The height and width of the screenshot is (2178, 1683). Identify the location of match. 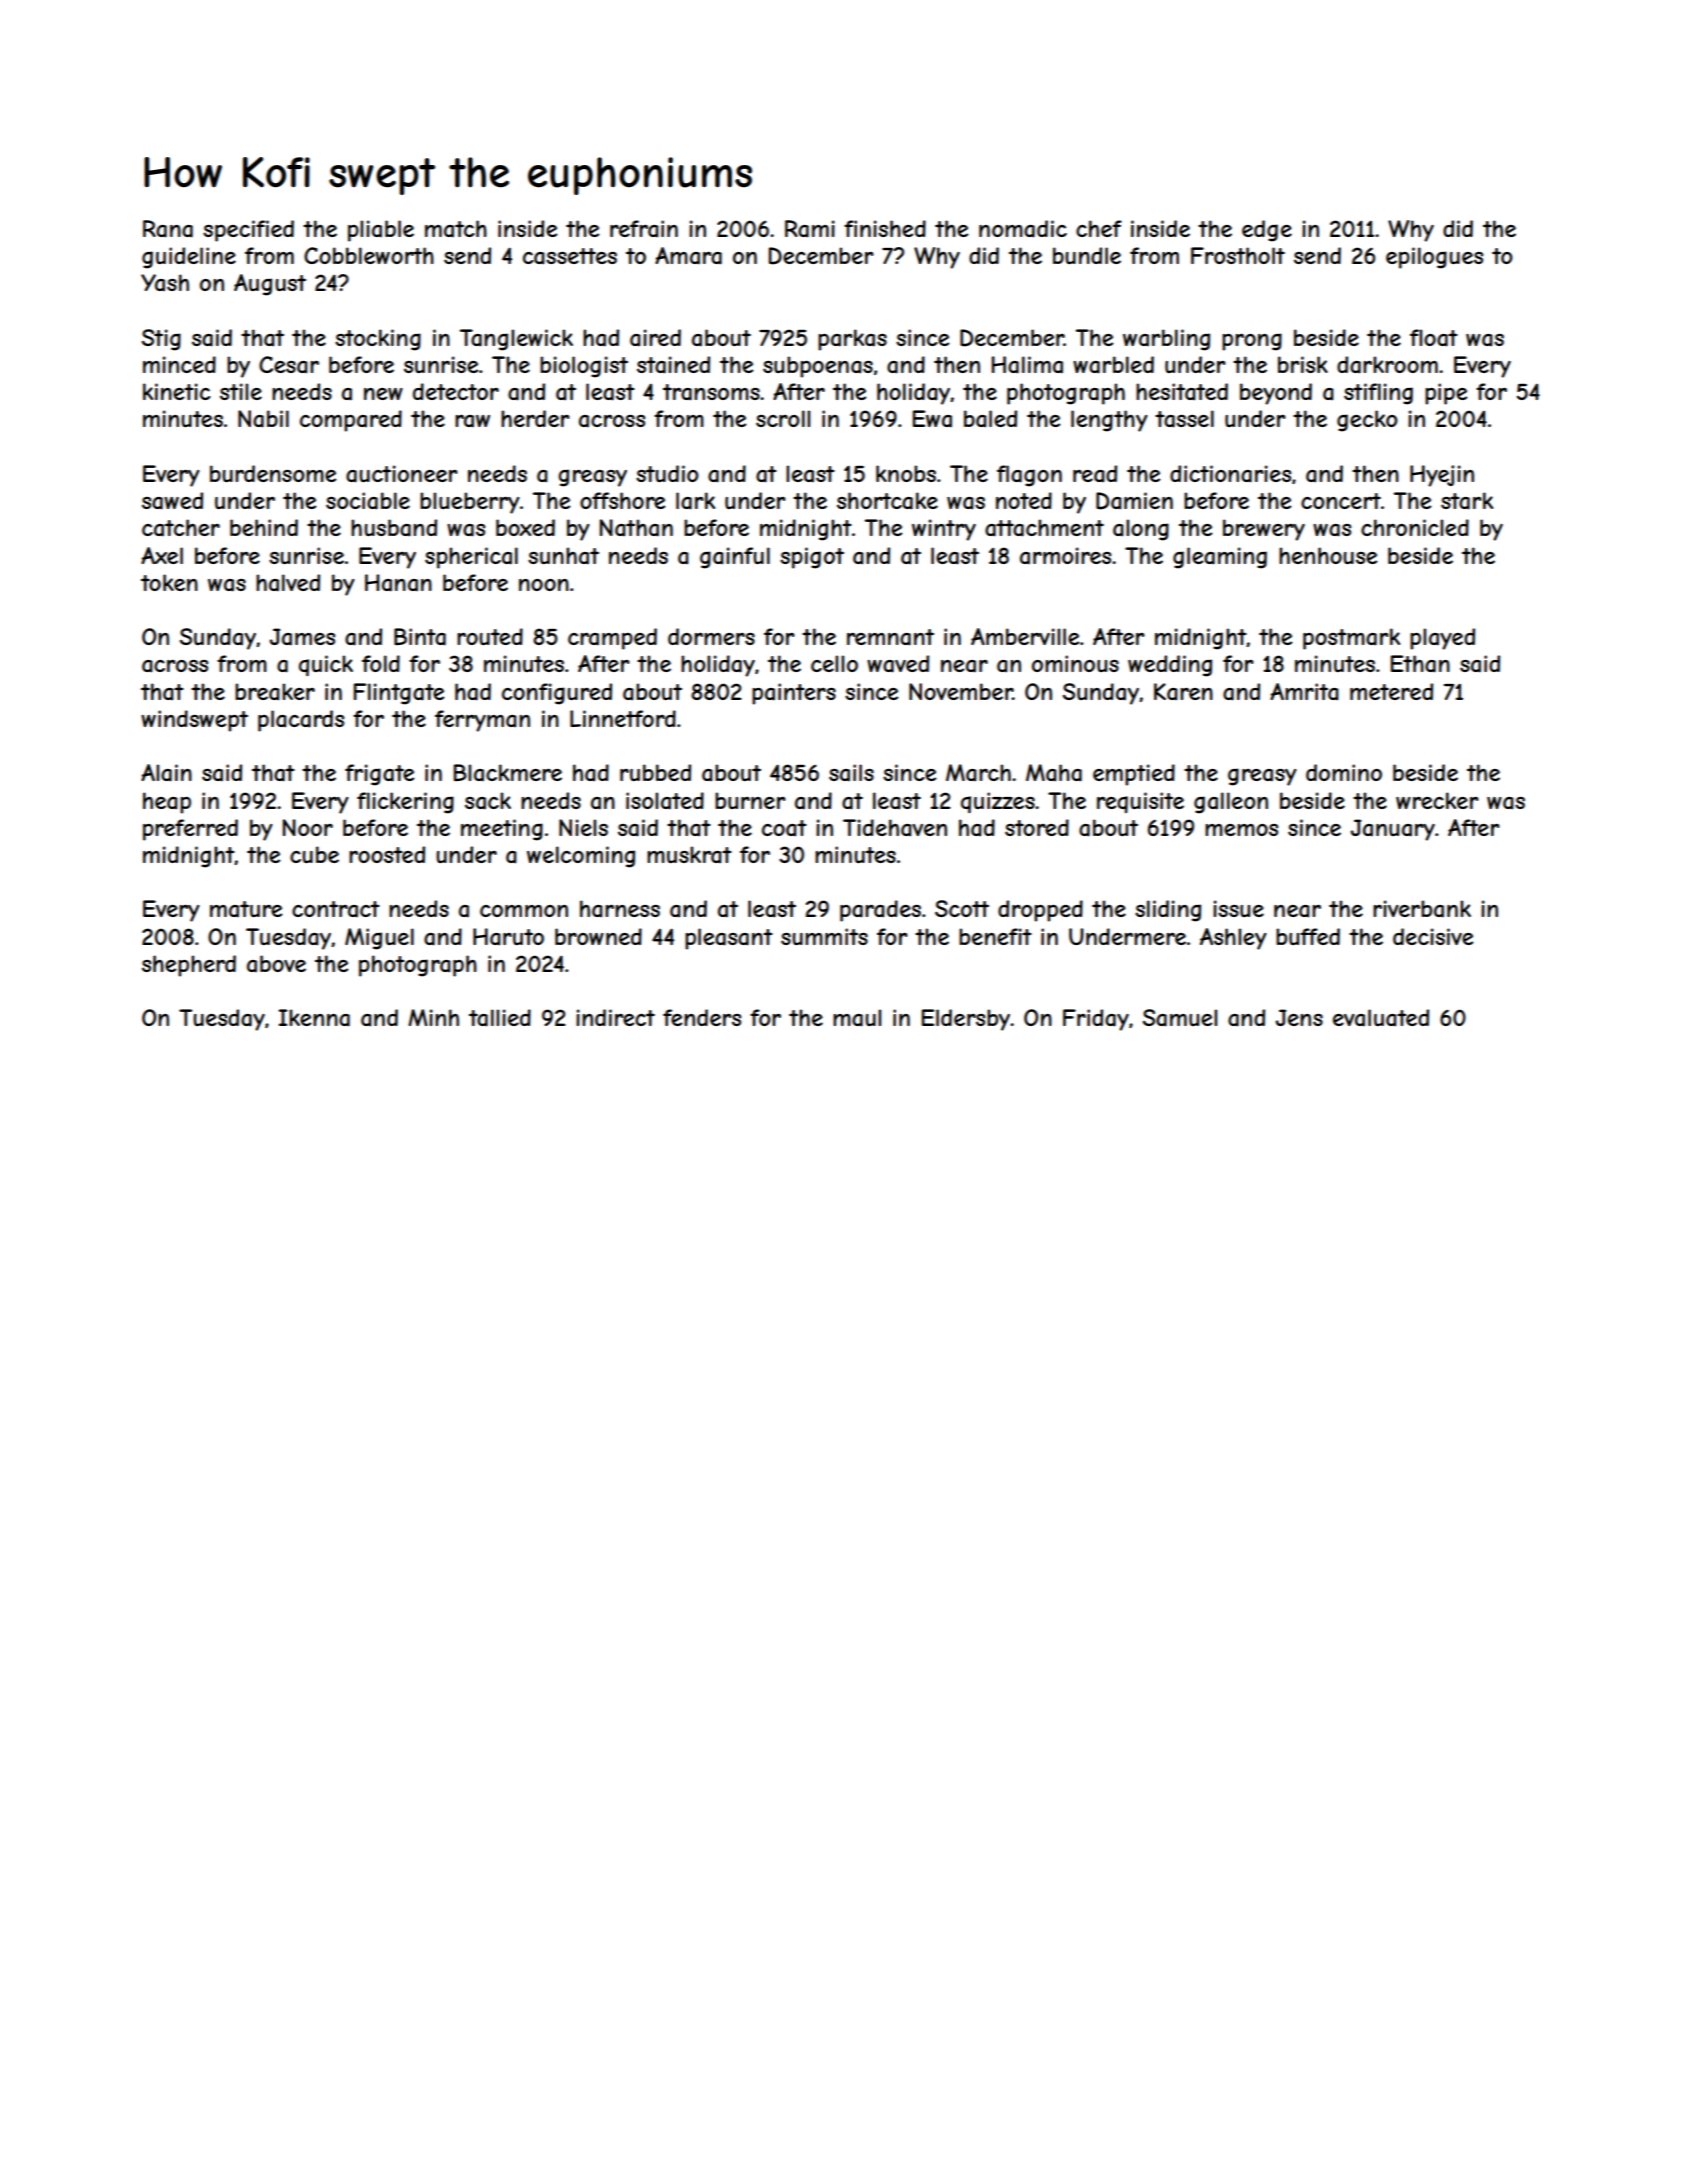
(456, 229).
